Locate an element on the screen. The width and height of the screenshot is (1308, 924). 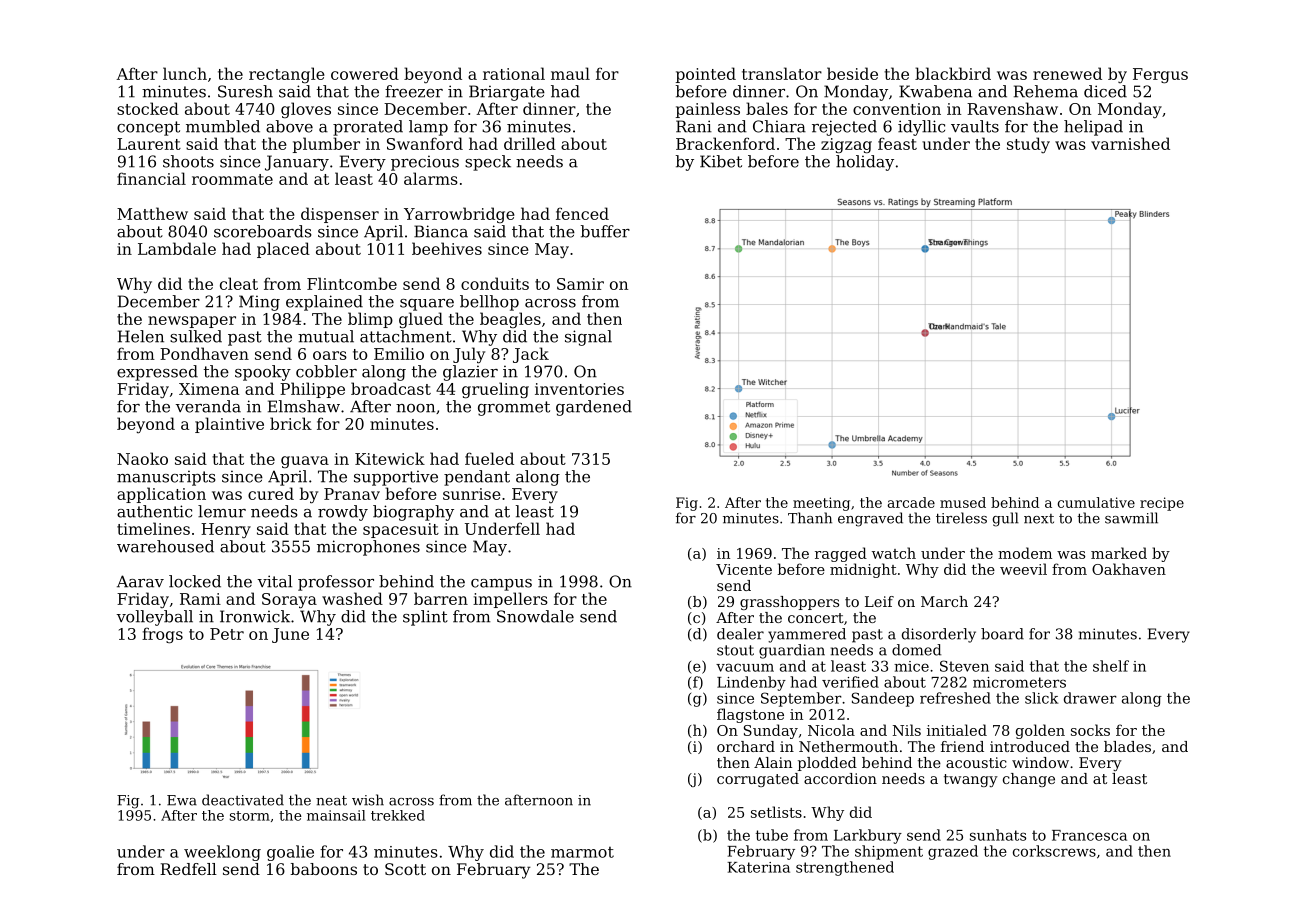
splint is located at coordinates (425, 618).
